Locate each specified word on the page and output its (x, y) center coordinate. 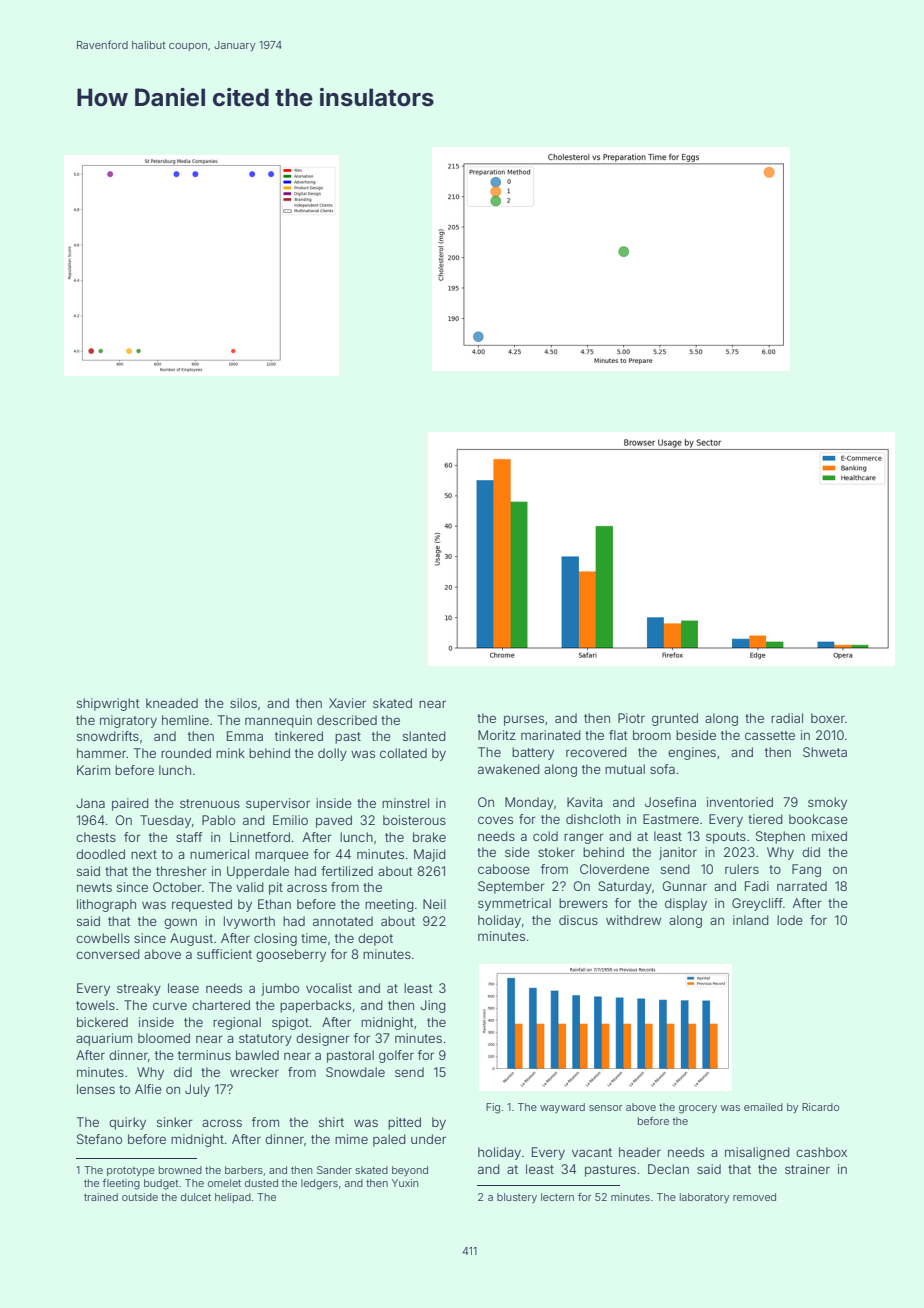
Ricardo (820, 1107)
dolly (332, 754)
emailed (763, 1107)
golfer (396, 1056)
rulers (742, 869)
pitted (404, 1123)
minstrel (405, 803)
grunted (675, 719)
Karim (93, 770)
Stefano (99, 1139)
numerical (219, 854)
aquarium (104, 1039)
